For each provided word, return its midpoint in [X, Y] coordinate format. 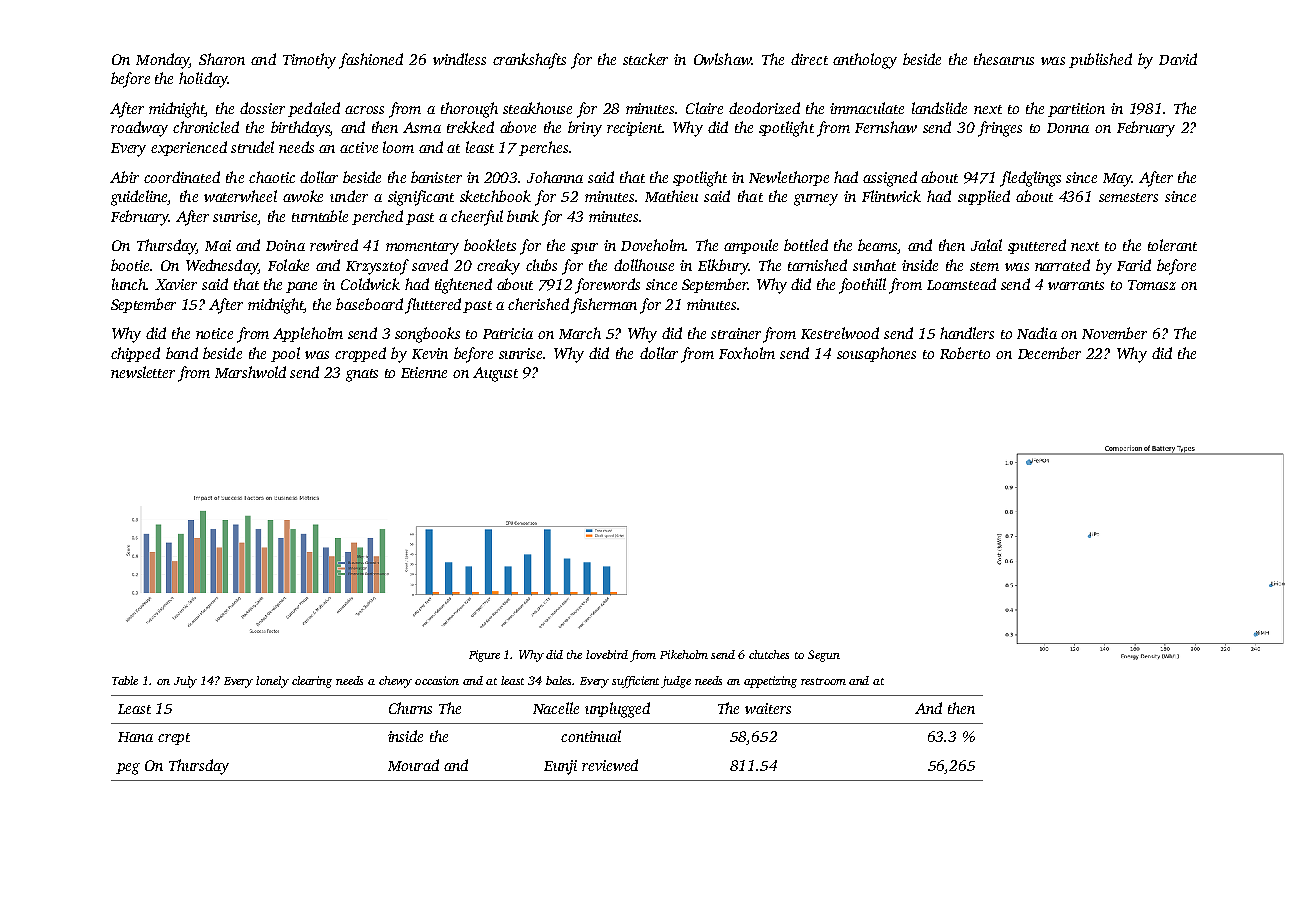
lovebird [607, 654]
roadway [139, 129]
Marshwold [250, 372]
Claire [704, 108]
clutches [769, 654]
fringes [1000, 129]
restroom [823, 681]
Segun [824, 656]
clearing [312, 682]
